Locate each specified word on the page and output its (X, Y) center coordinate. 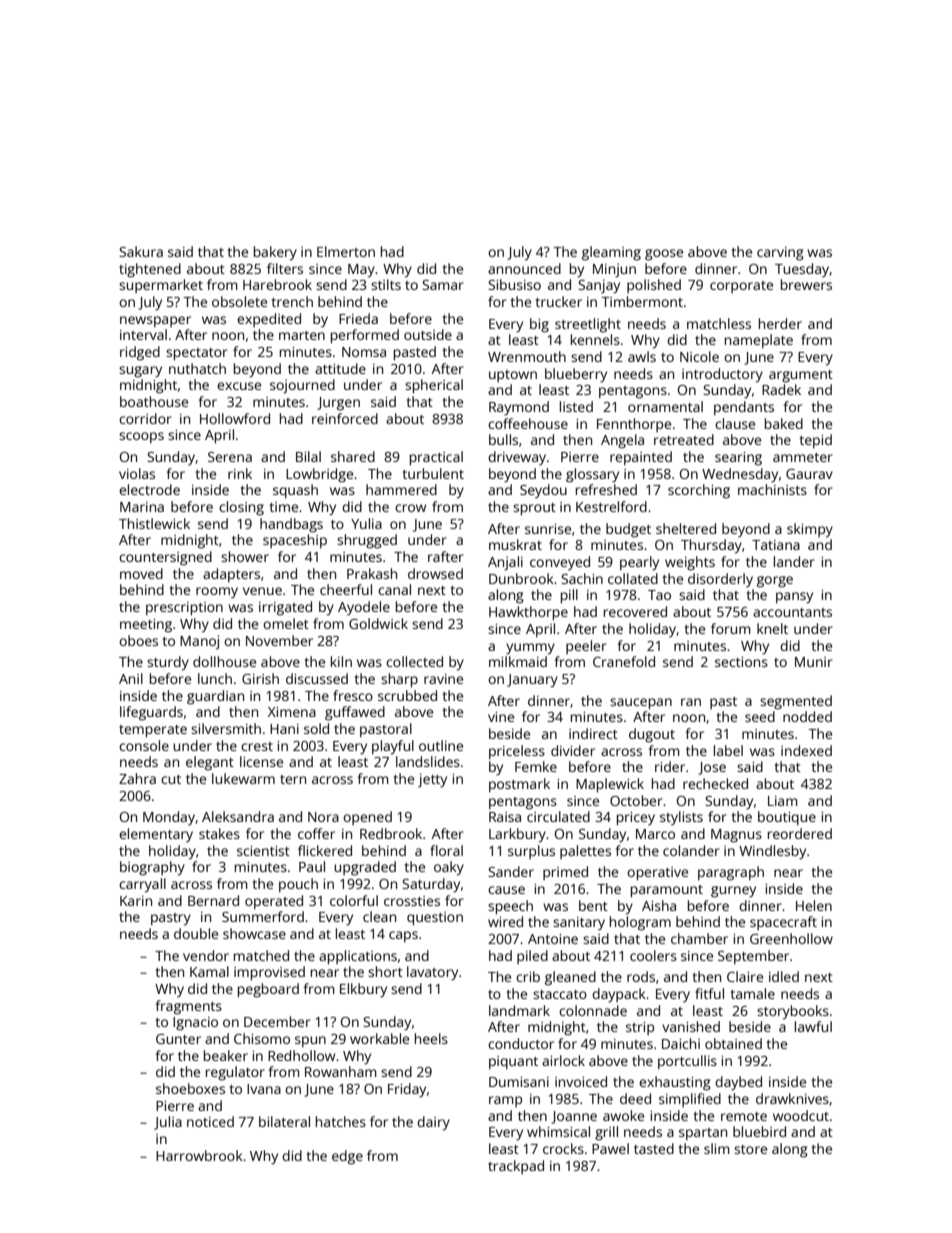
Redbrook (391, 833)
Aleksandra (238, 816)
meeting (146, 626)
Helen (814, 905)
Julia (168, 1123)
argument (801, 376)
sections (741, 662)
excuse (239, 386)
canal (394, 589)
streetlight (588, 325)
